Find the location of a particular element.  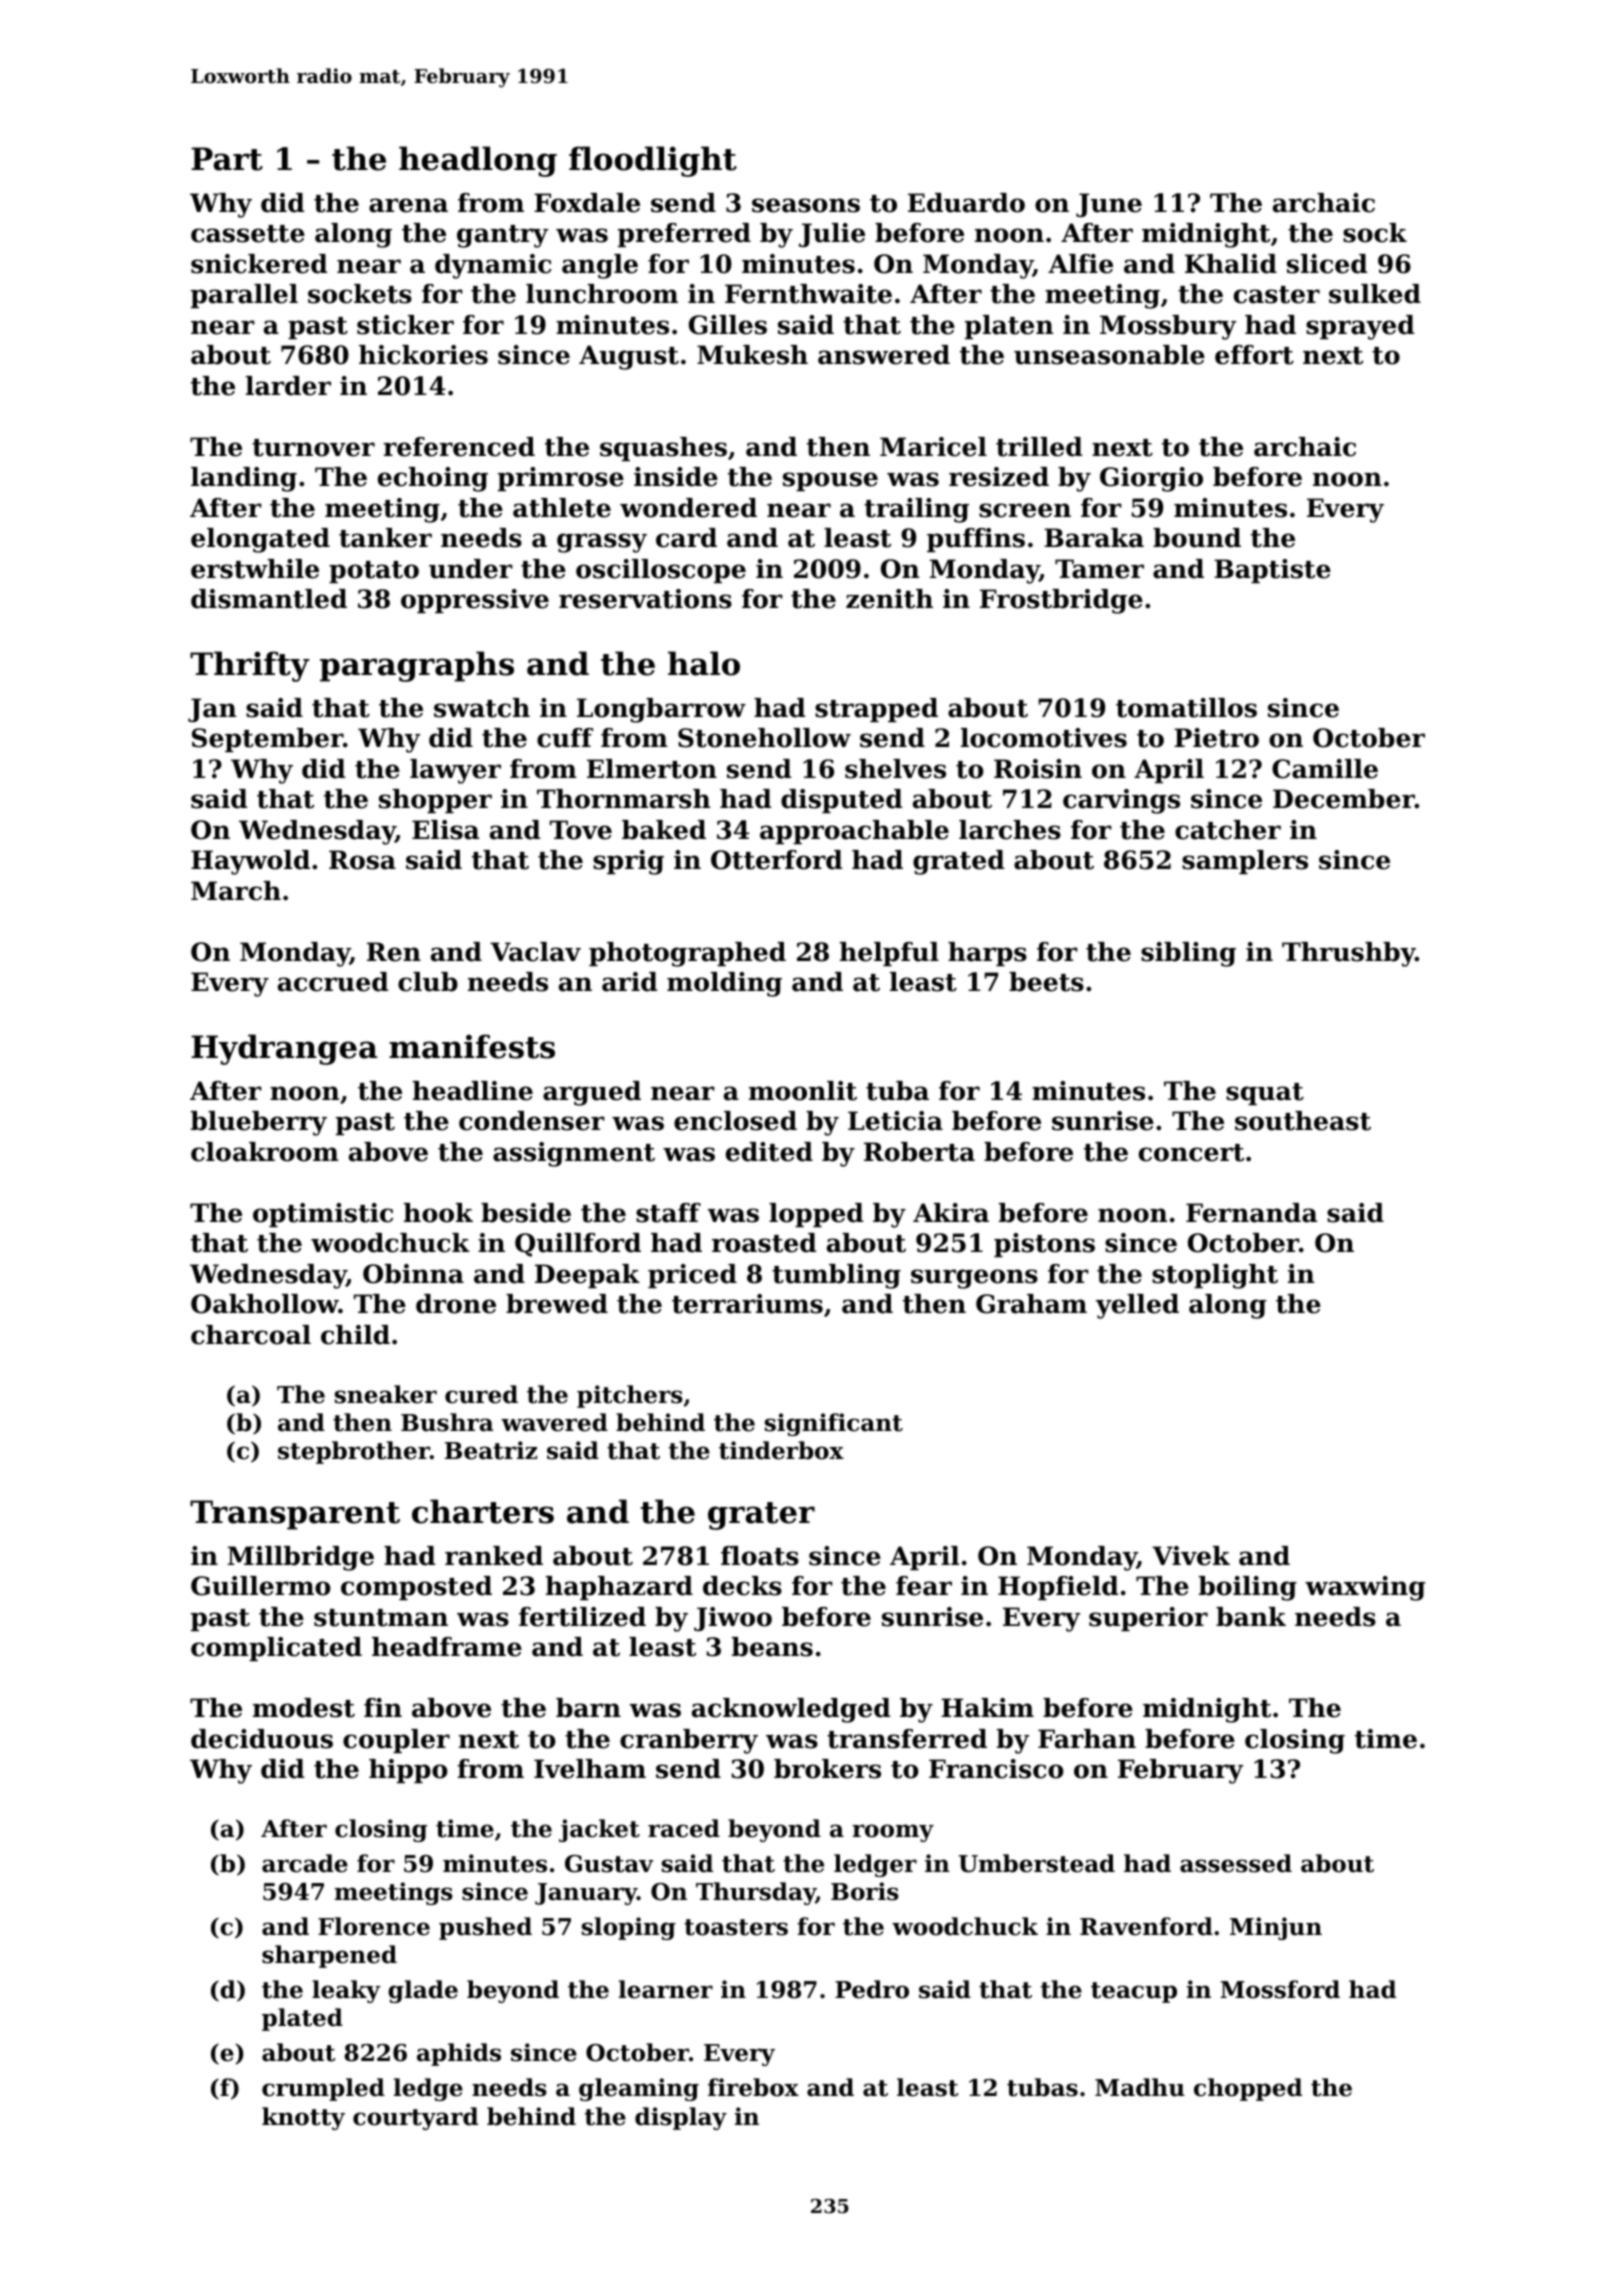

echoing is located at coordinates (433, 479).
